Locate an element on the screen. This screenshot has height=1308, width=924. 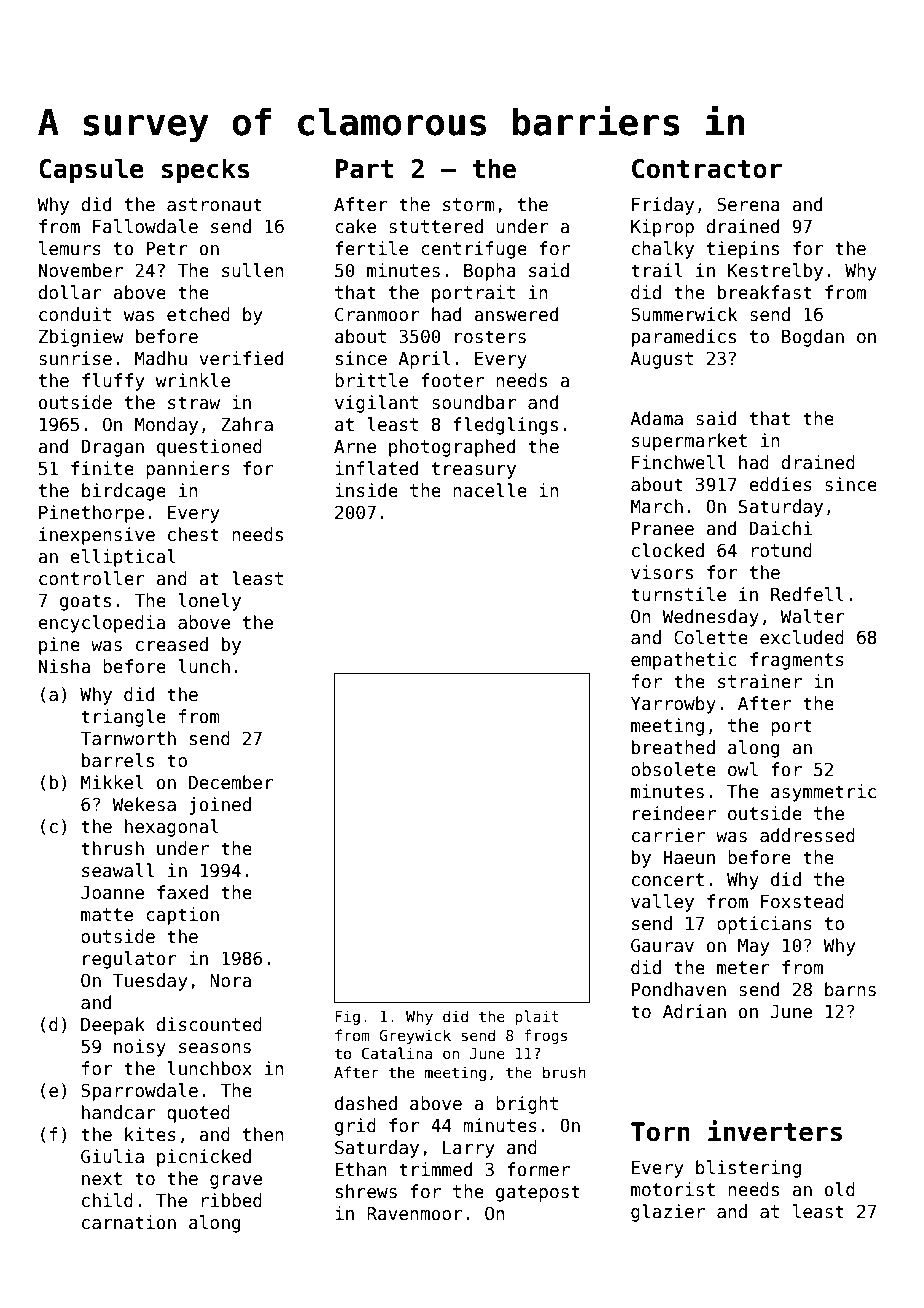
finite is located at coordinates (102, 468).
